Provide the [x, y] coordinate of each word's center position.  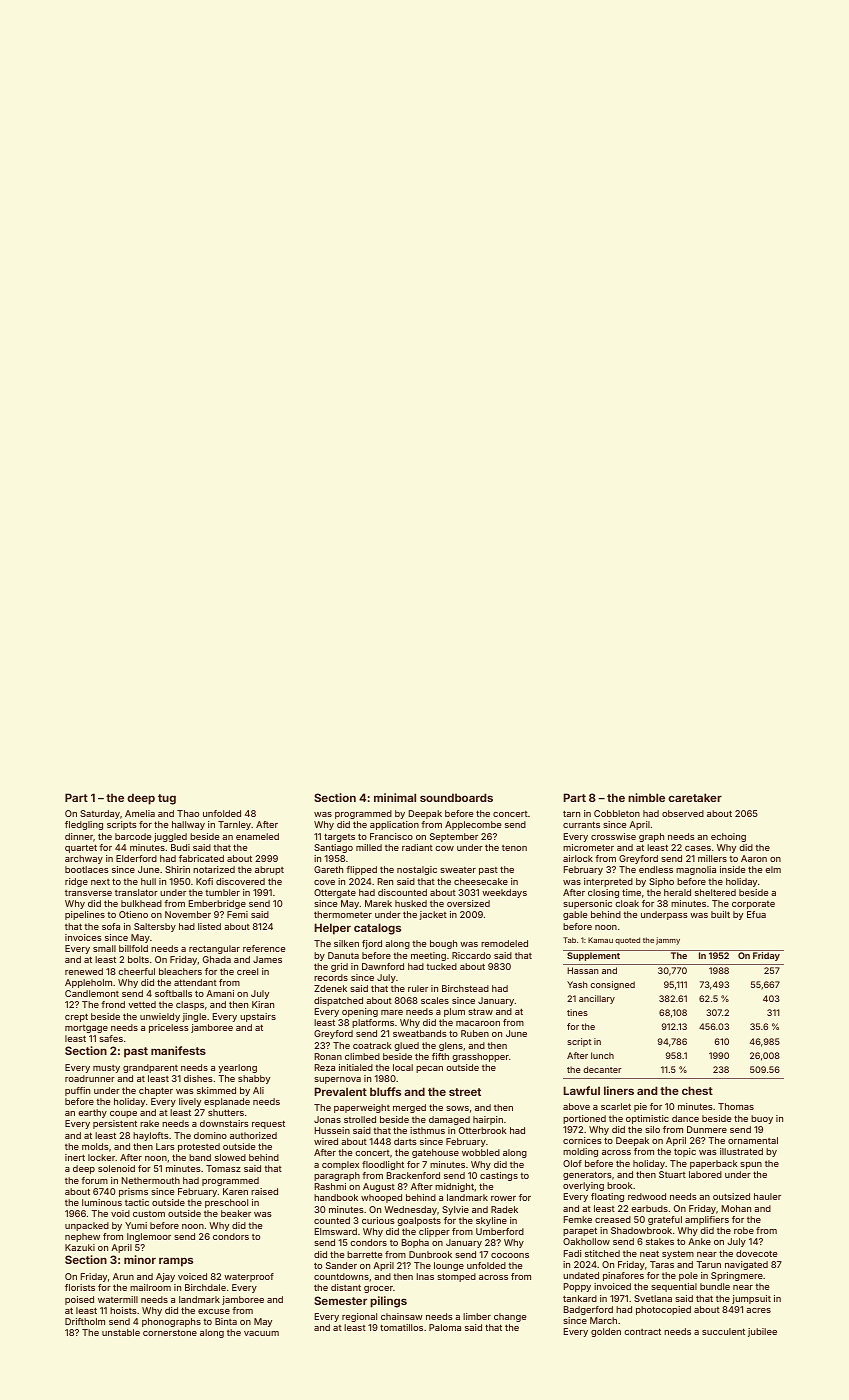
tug [167, 799]
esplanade [227, 1102]
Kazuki [80, 1247]
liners [619, 1090]
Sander [341, 1265]
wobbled [481, 1152]
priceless [169, 1028]
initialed [356, 1067]
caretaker [695, 797]
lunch [602, 1055]
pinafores [623, 1276]
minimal [395, 797]
